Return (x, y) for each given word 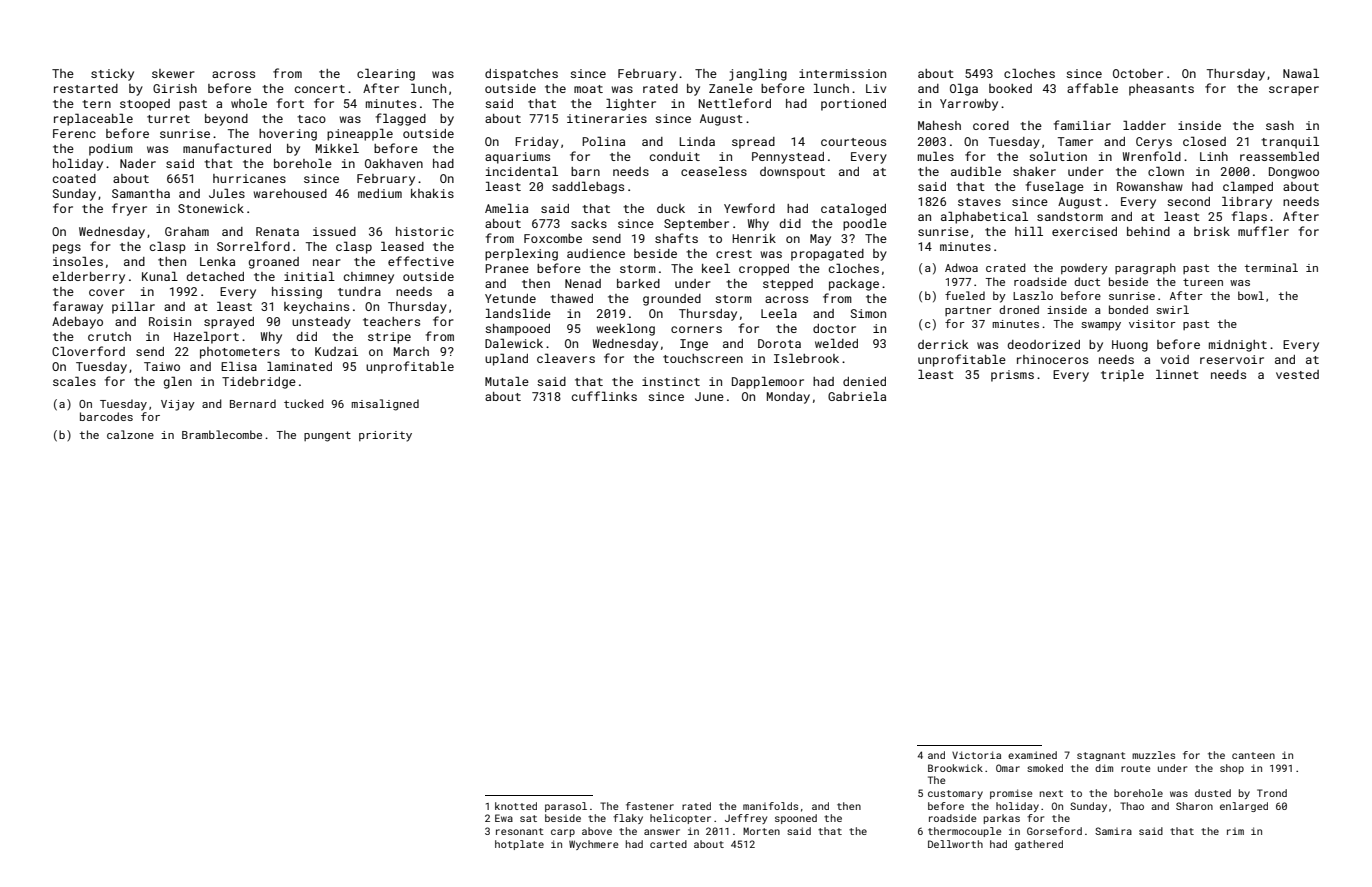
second (1188, 201)
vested (1297, 374)
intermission (842, 73)
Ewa (504, 818)
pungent (327, 436)
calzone (130, 434)
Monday (788, 398)
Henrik (754, 238)
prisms (1012, 376)
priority (385, 436)
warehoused (290, 193)
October (1138, 73)
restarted (86, 88)
